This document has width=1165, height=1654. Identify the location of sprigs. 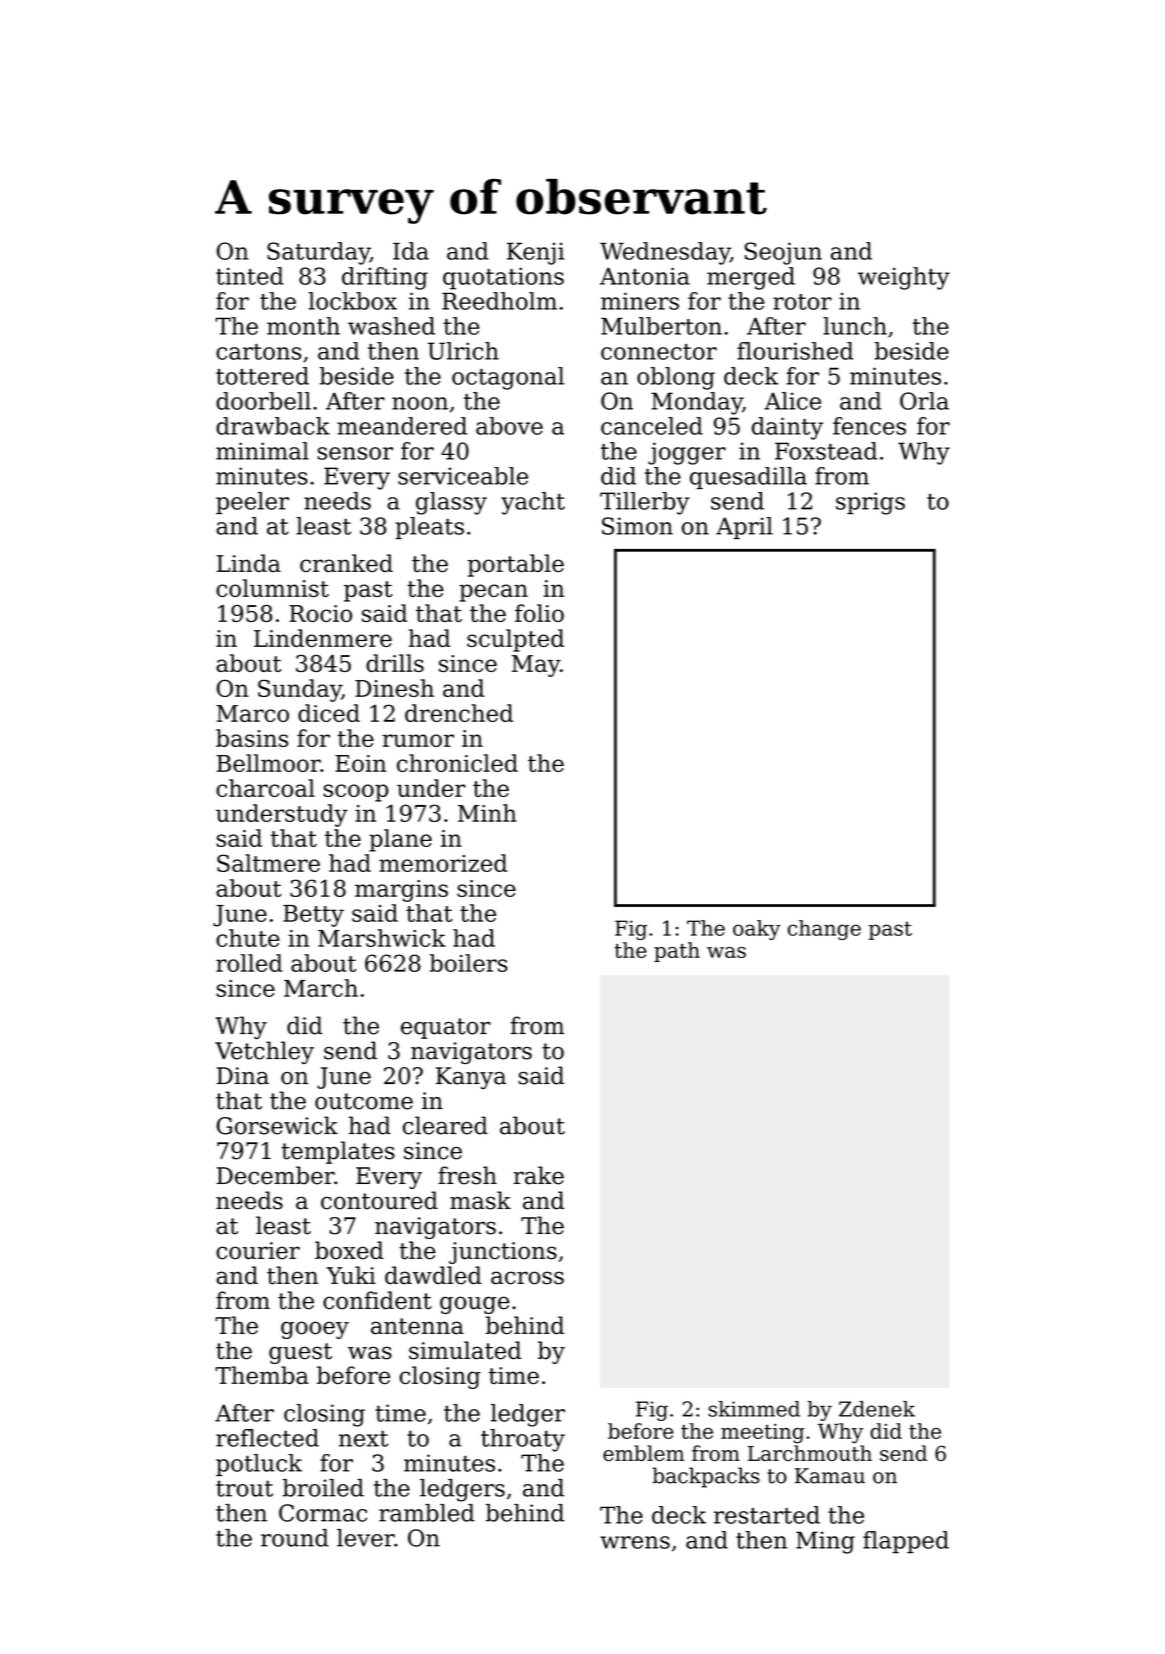
(870, 503).
